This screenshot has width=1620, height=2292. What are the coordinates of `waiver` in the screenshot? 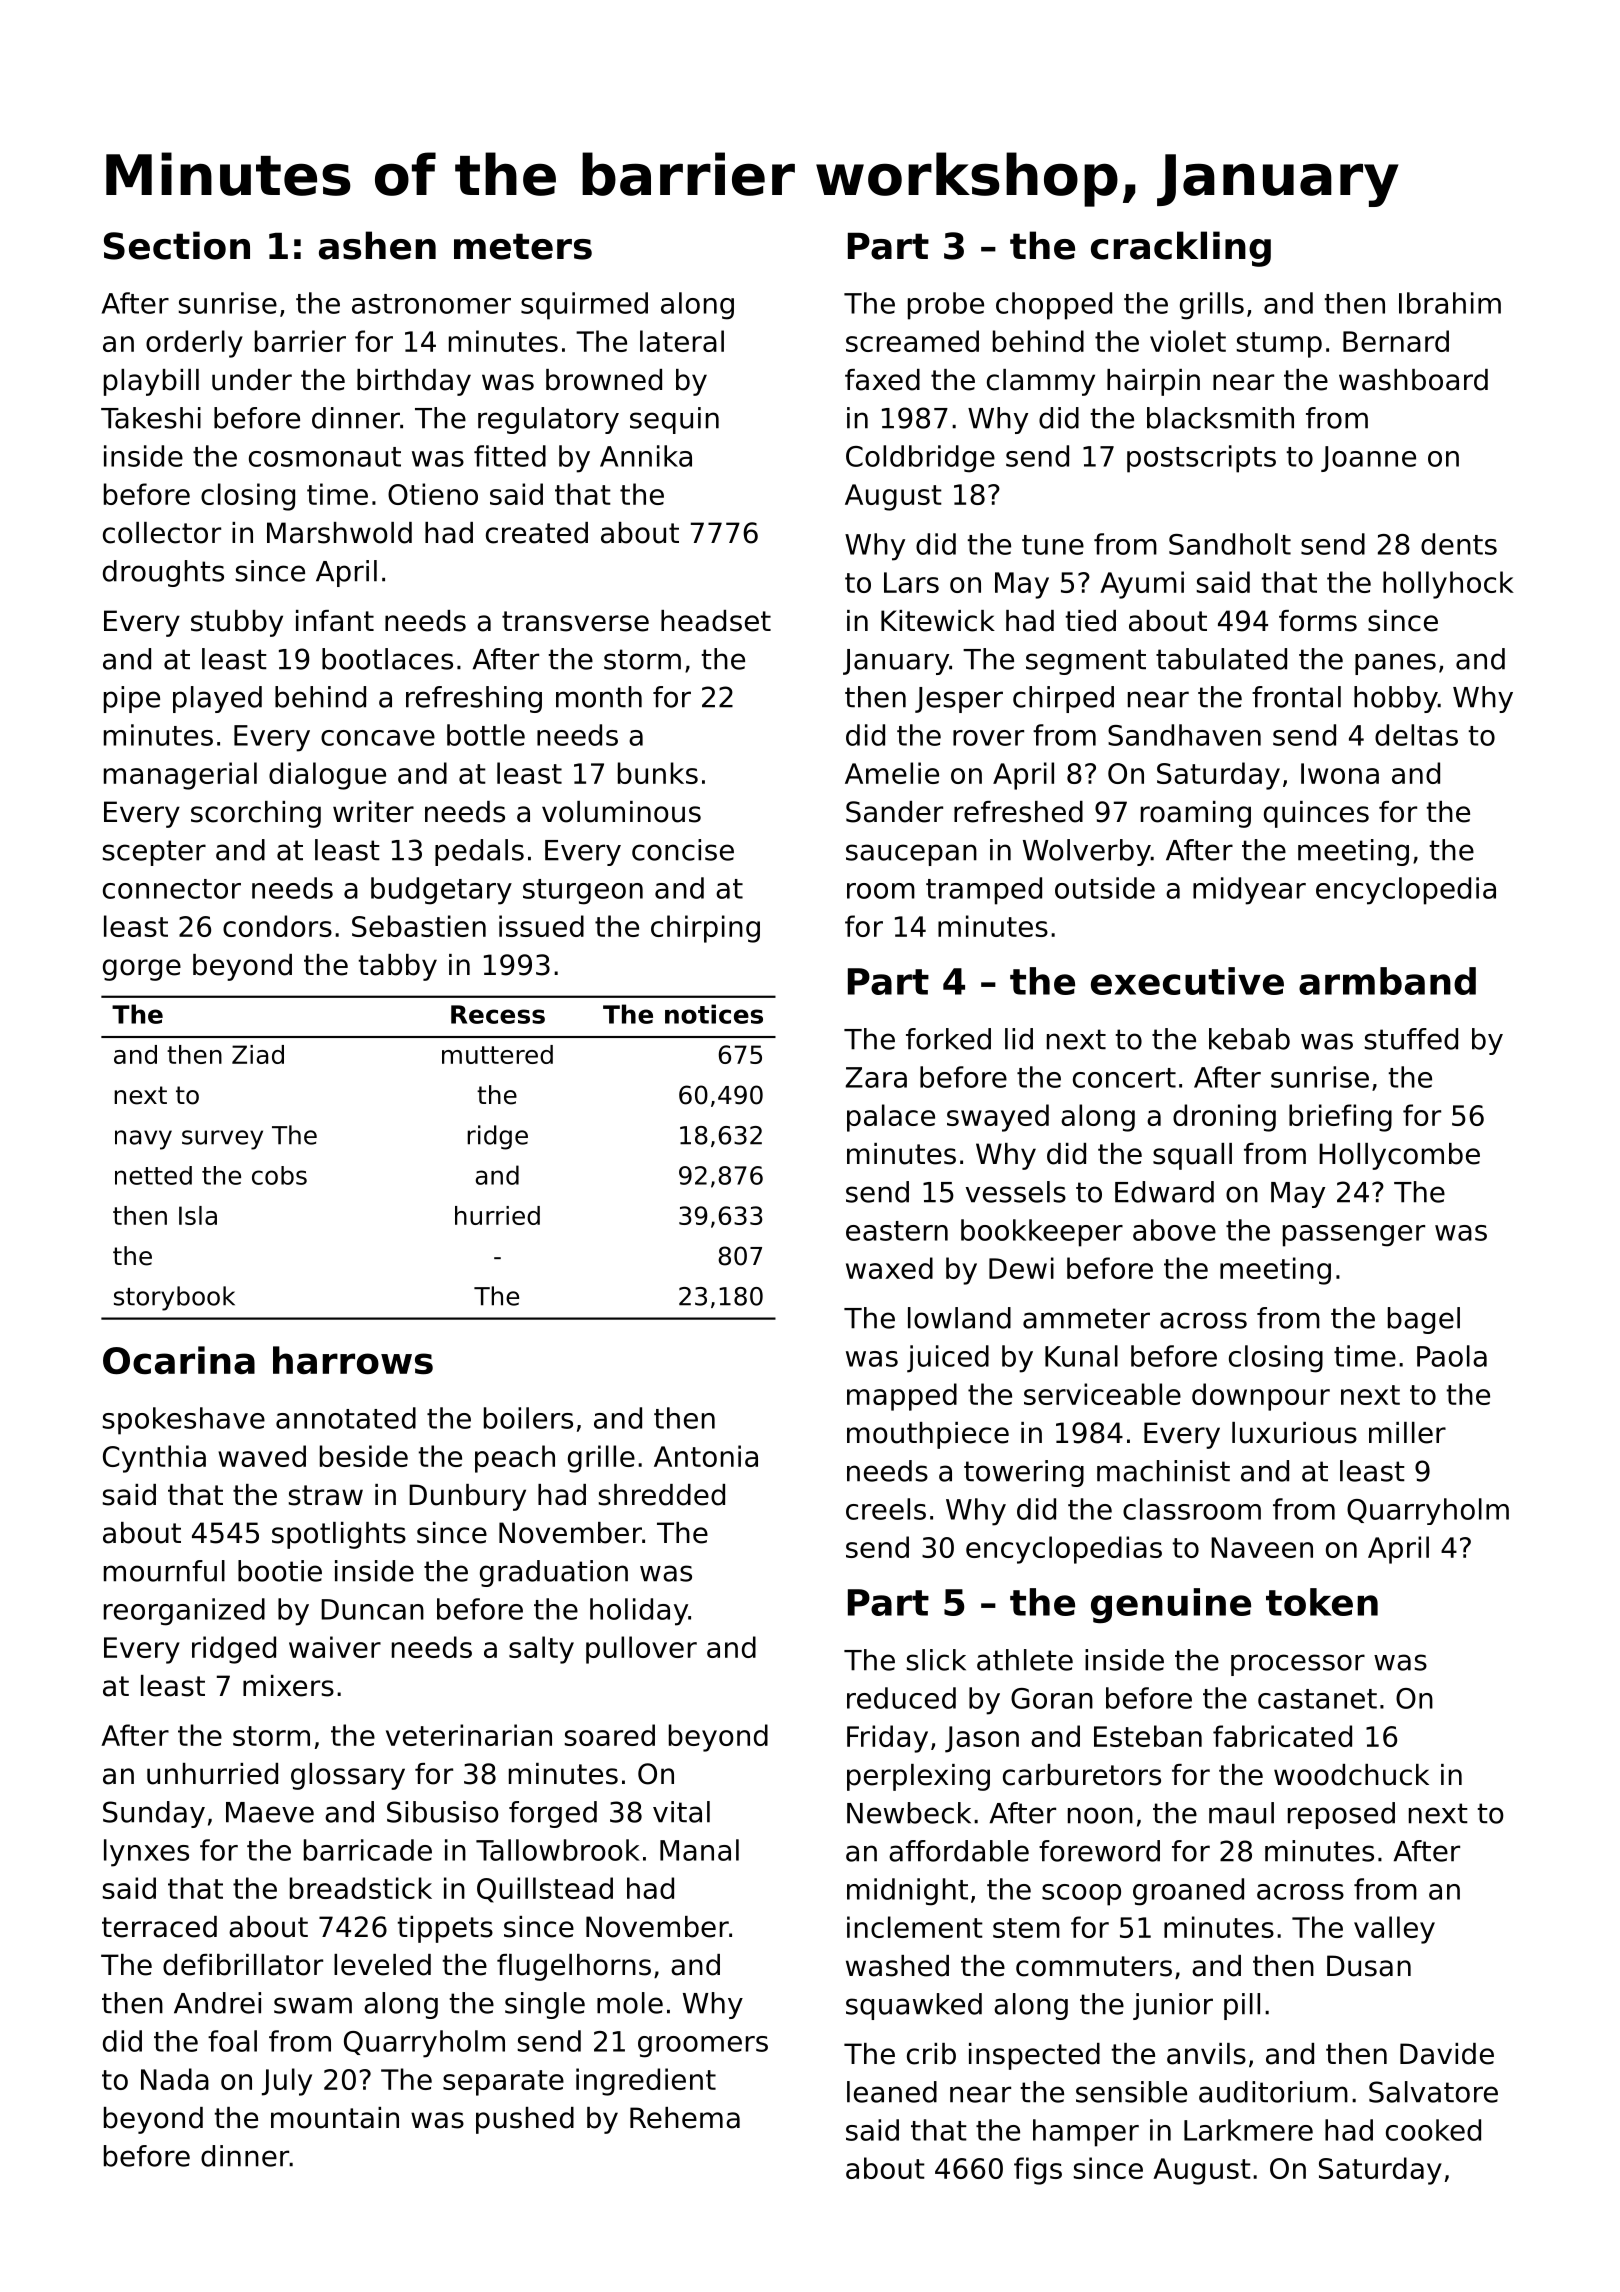 It's located at (335, 1647).
